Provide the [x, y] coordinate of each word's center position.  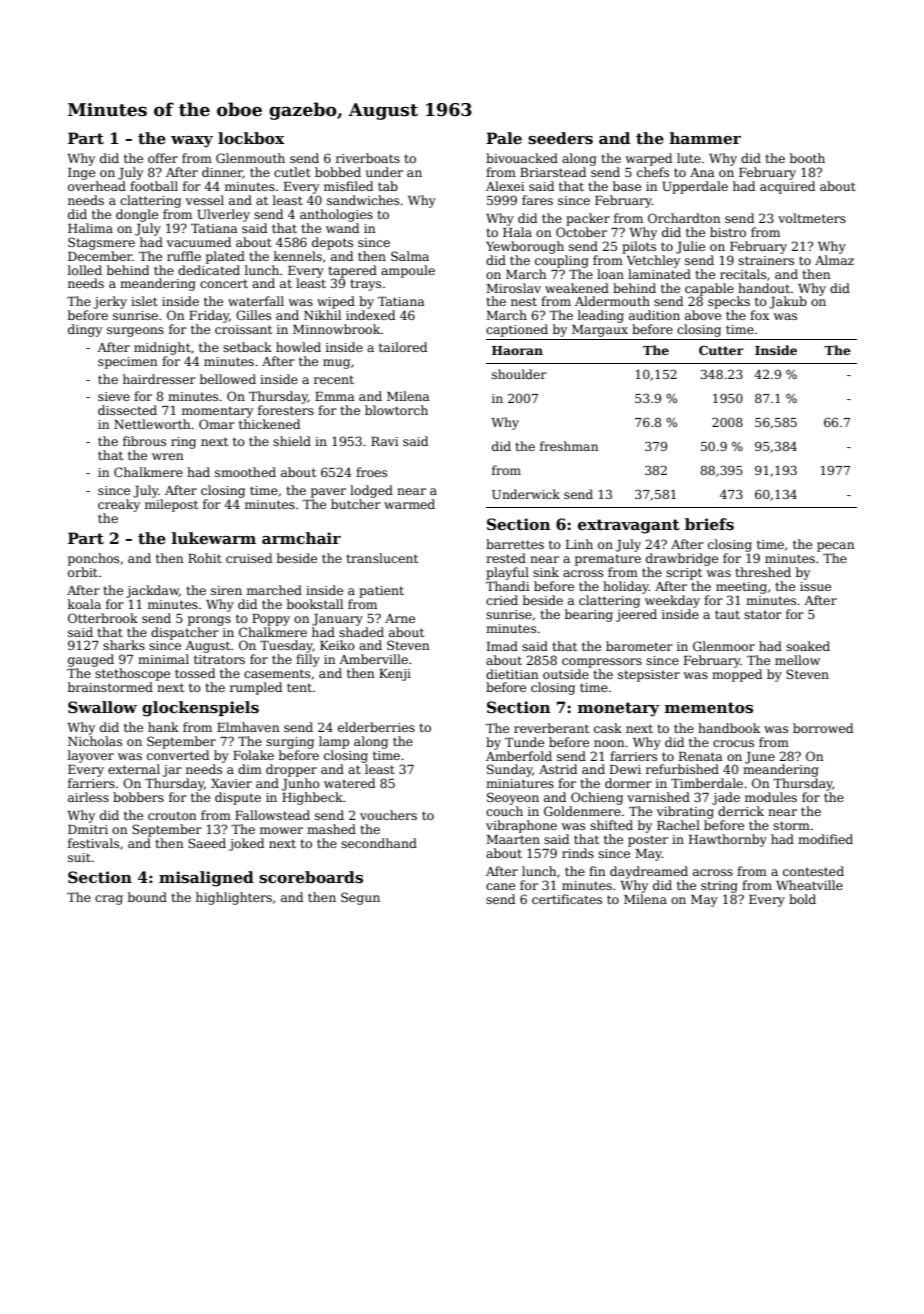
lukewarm [214, 538]
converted [178, 755]
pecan [836, 547]
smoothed [245, 472]
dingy [85, 330]
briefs [709, 524]
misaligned [206, 879]
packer [588, 219]
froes [371, 472]
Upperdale [695, 187]
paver [328, 493]
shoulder [519, 374]
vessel [205, 200]
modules [771, 797]
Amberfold [519, 756]
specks [729, 302]
